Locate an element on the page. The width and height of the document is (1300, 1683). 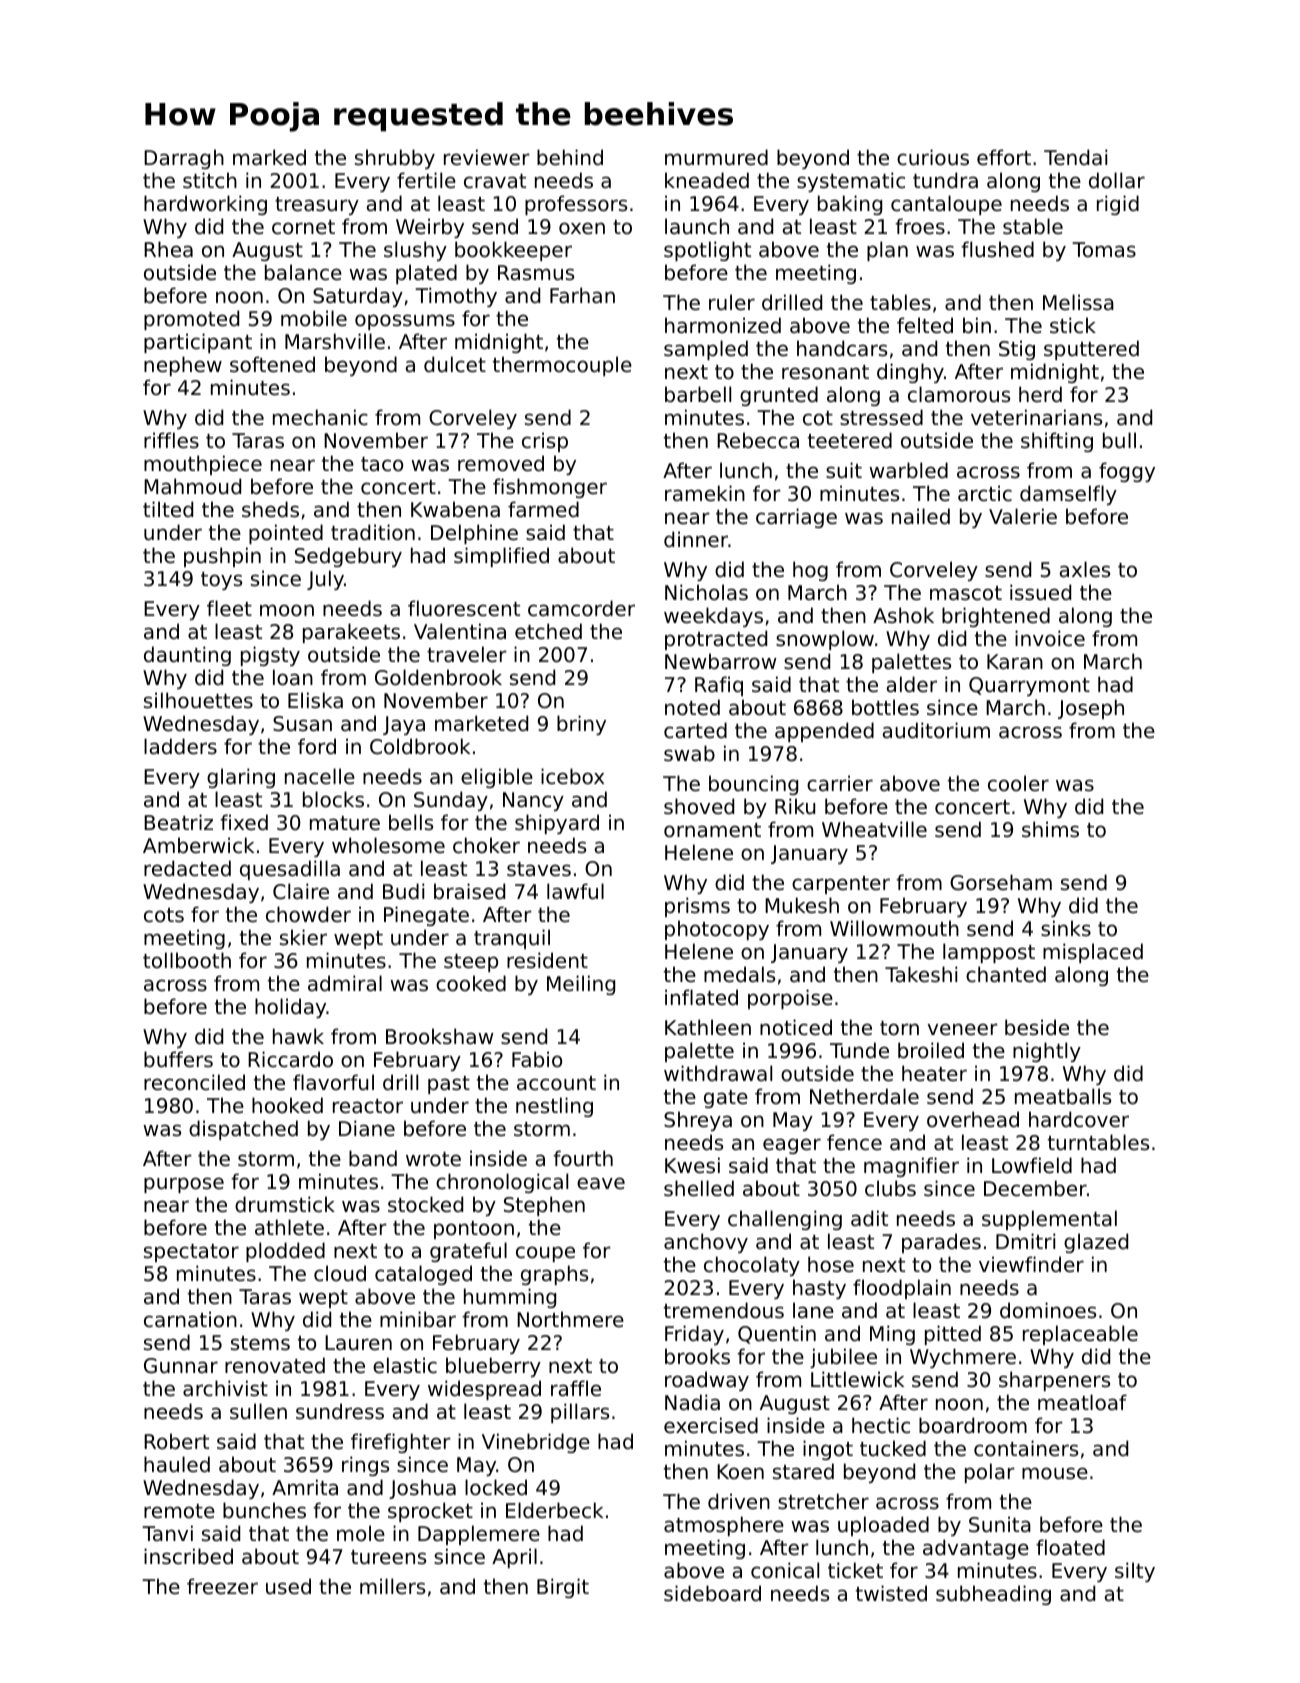
behind is located at coordinates (570, 157).
